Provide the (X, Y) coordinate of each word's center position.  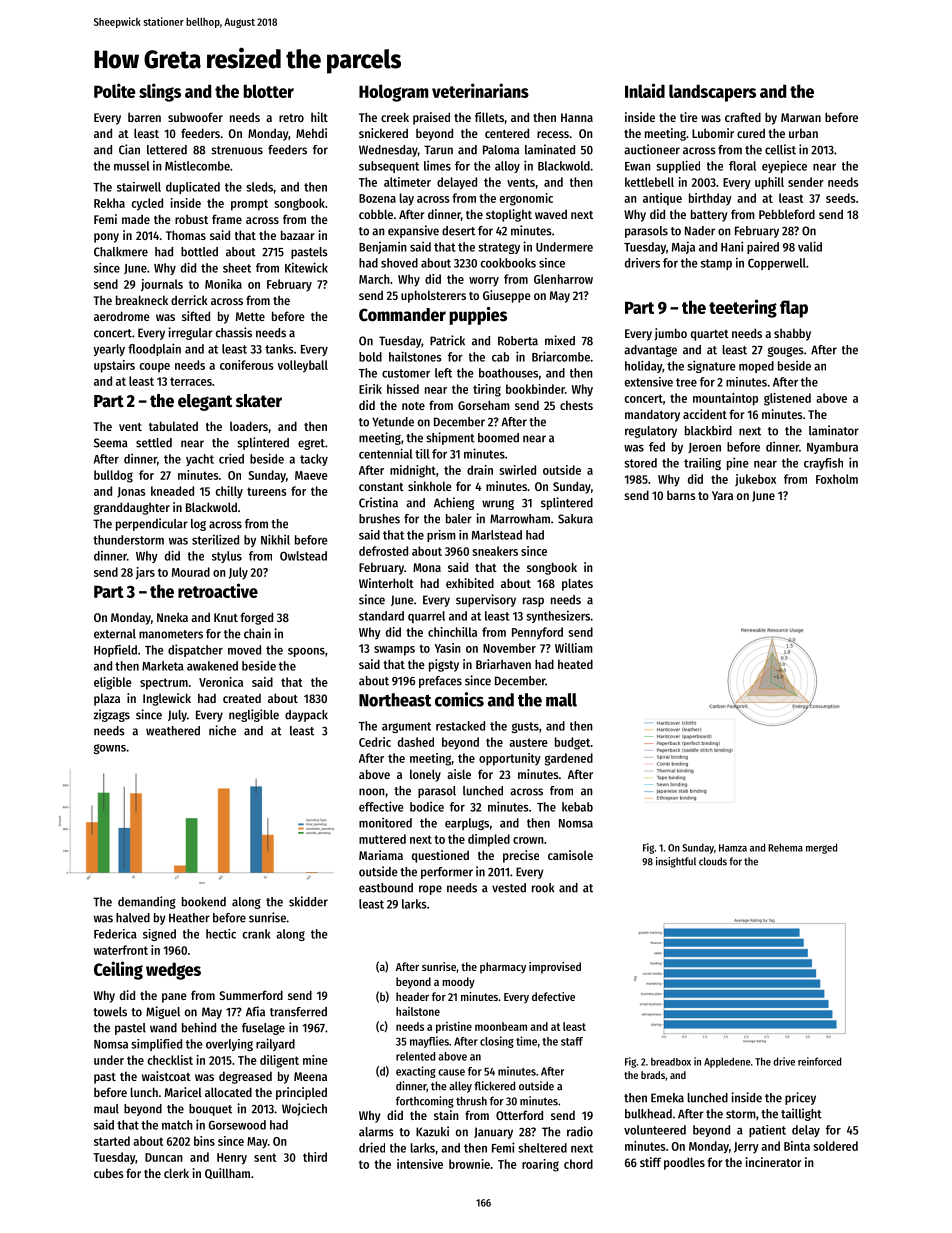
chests (576, 405)
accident (705, 414)
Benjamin (383, 247)
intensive (420, 1164)
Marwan (801, 117)
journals (162, 285)
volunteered (655, 1130)
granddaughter (132, 508)
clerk (176, 1173)
